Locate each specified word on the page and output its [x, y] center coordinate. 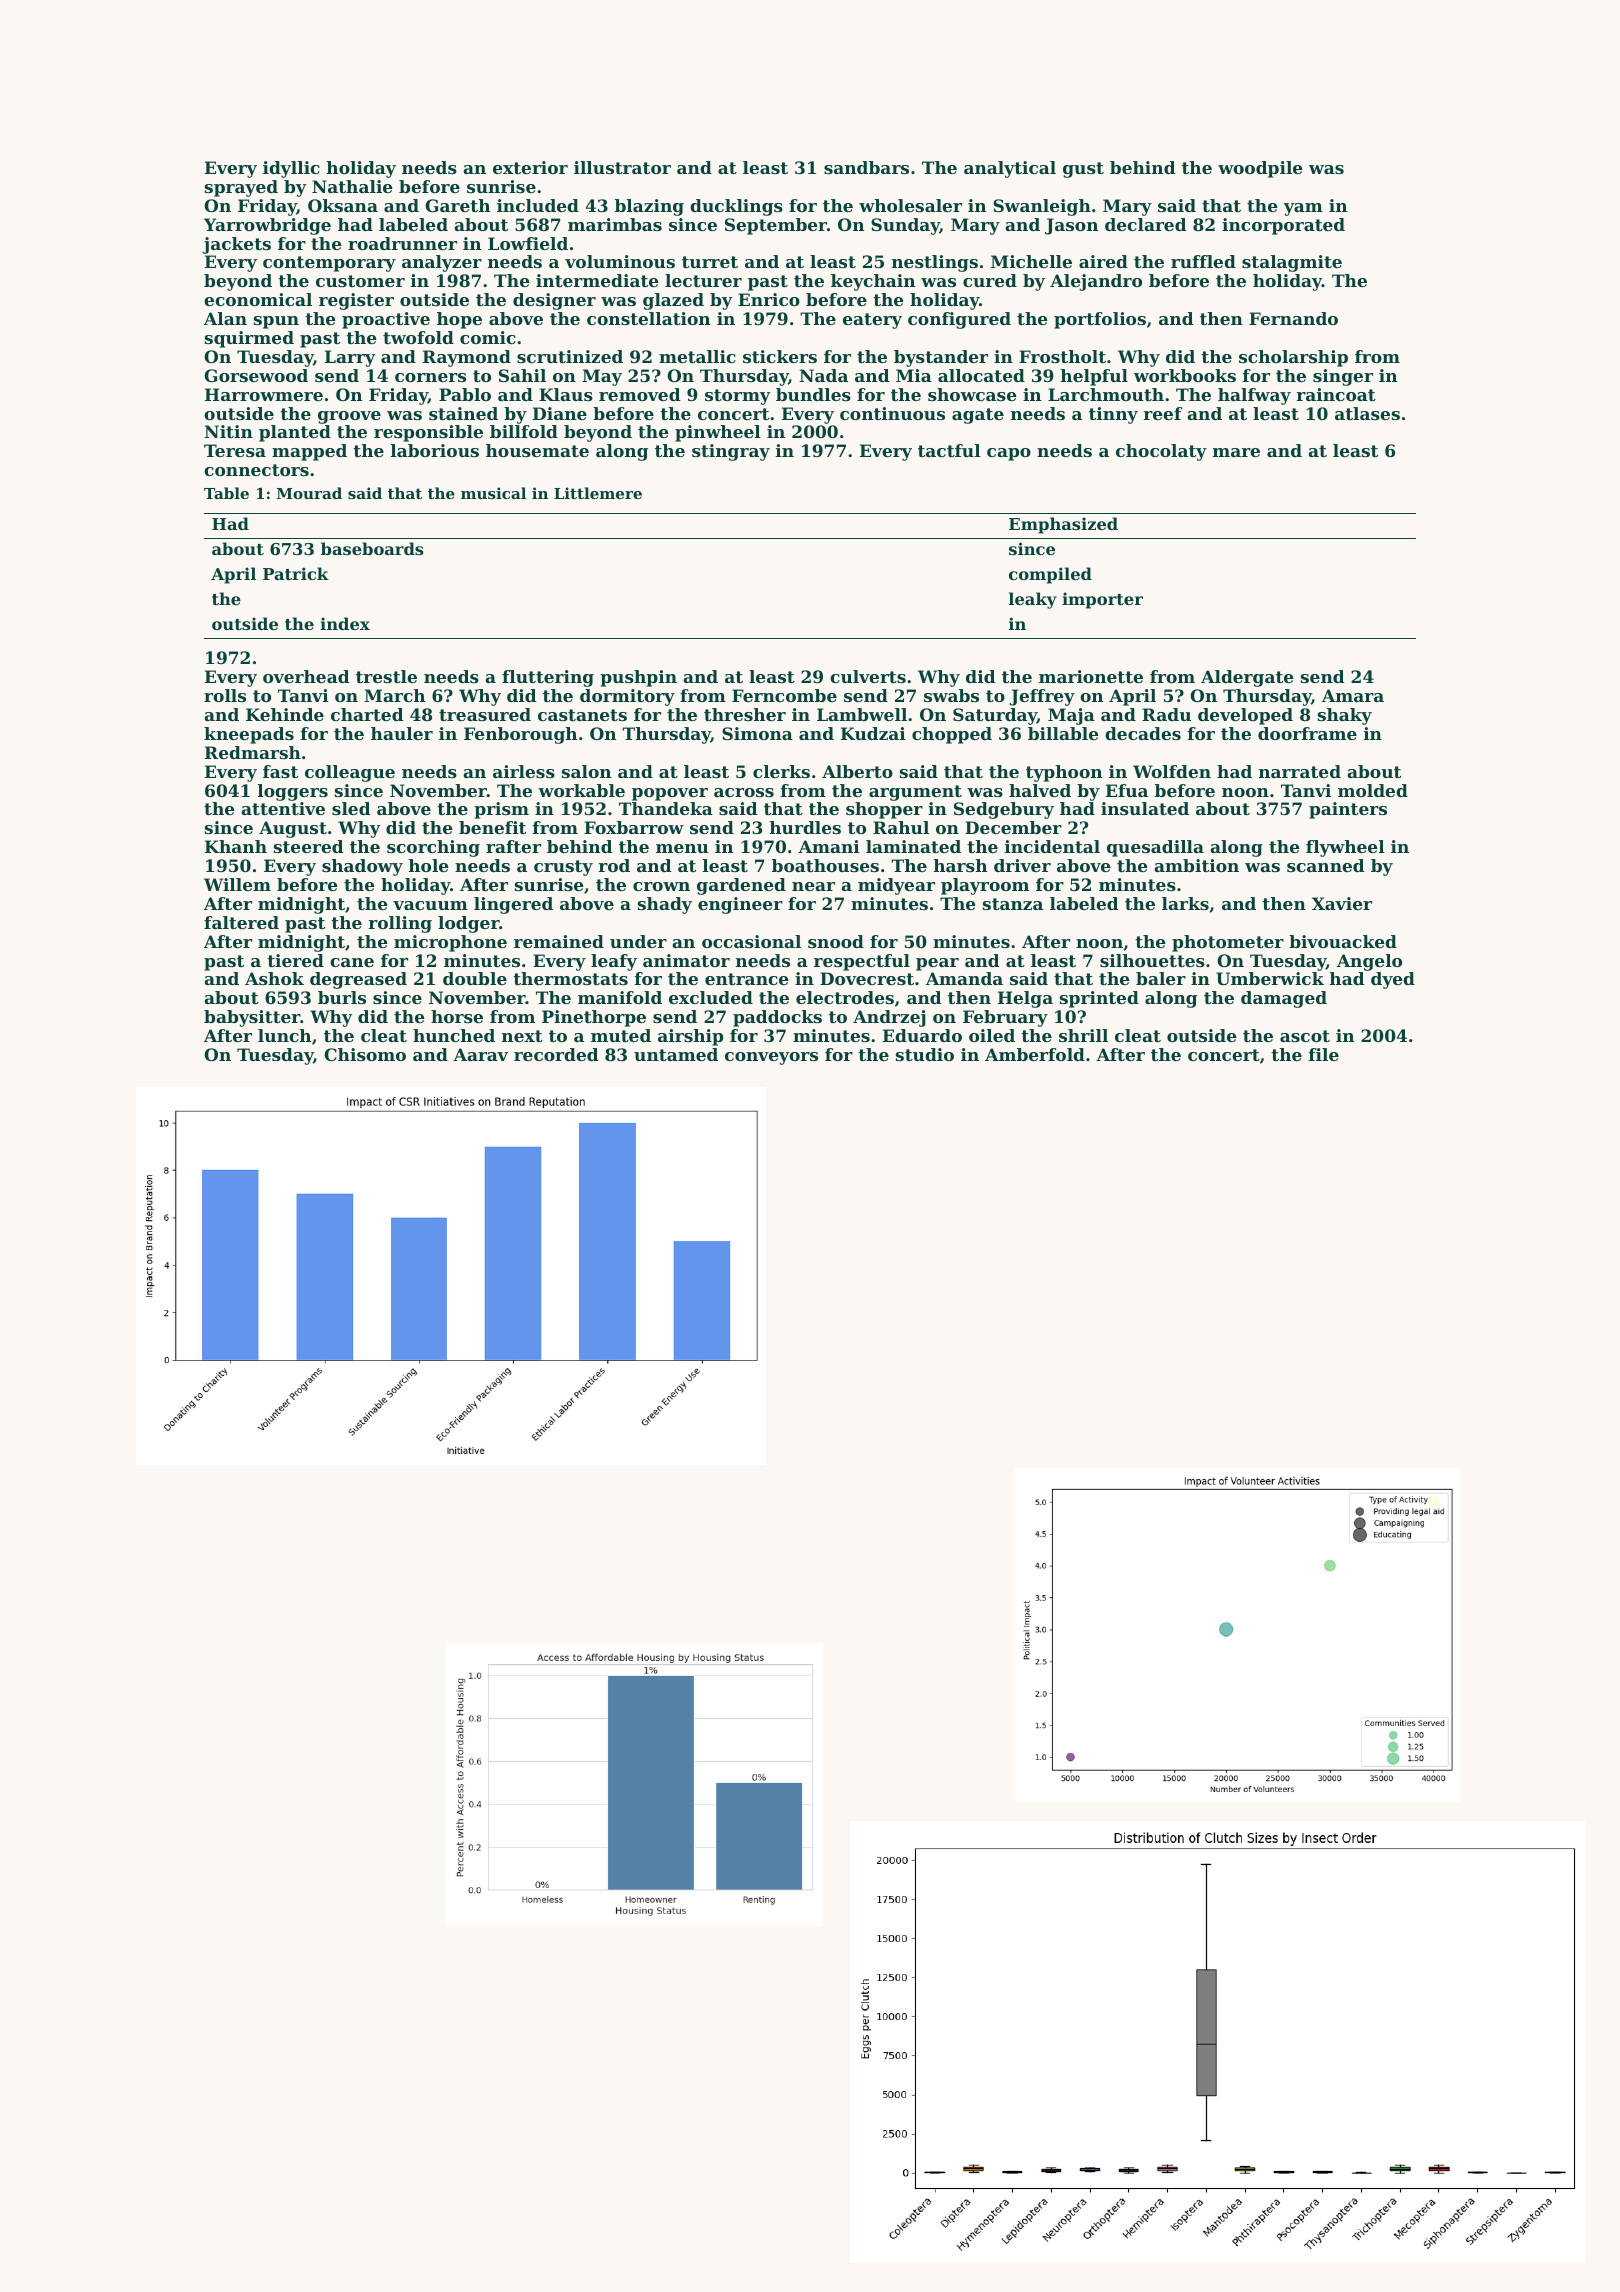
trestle [386, 676]
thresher [745, 714]
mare [1236, 452]
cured [990, 280]
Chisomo [365, 1054]
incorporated [1283, 226]
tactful [949, 450]
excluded [711, 997]
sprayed [241, 188]
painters [1348, 810]
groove [349, 417]
